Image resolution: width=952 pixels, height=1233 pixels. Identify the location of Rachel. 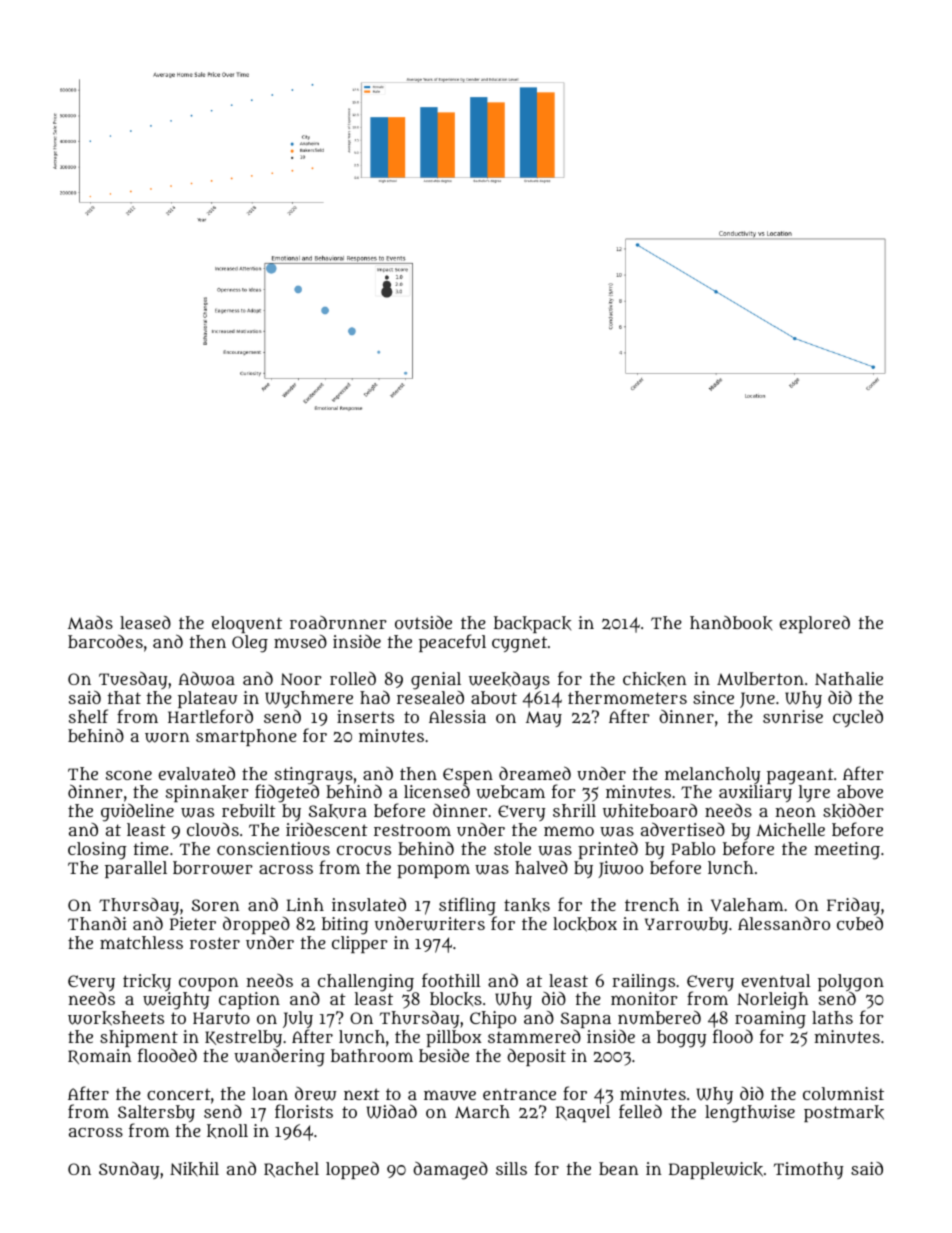
(291, 1169).
